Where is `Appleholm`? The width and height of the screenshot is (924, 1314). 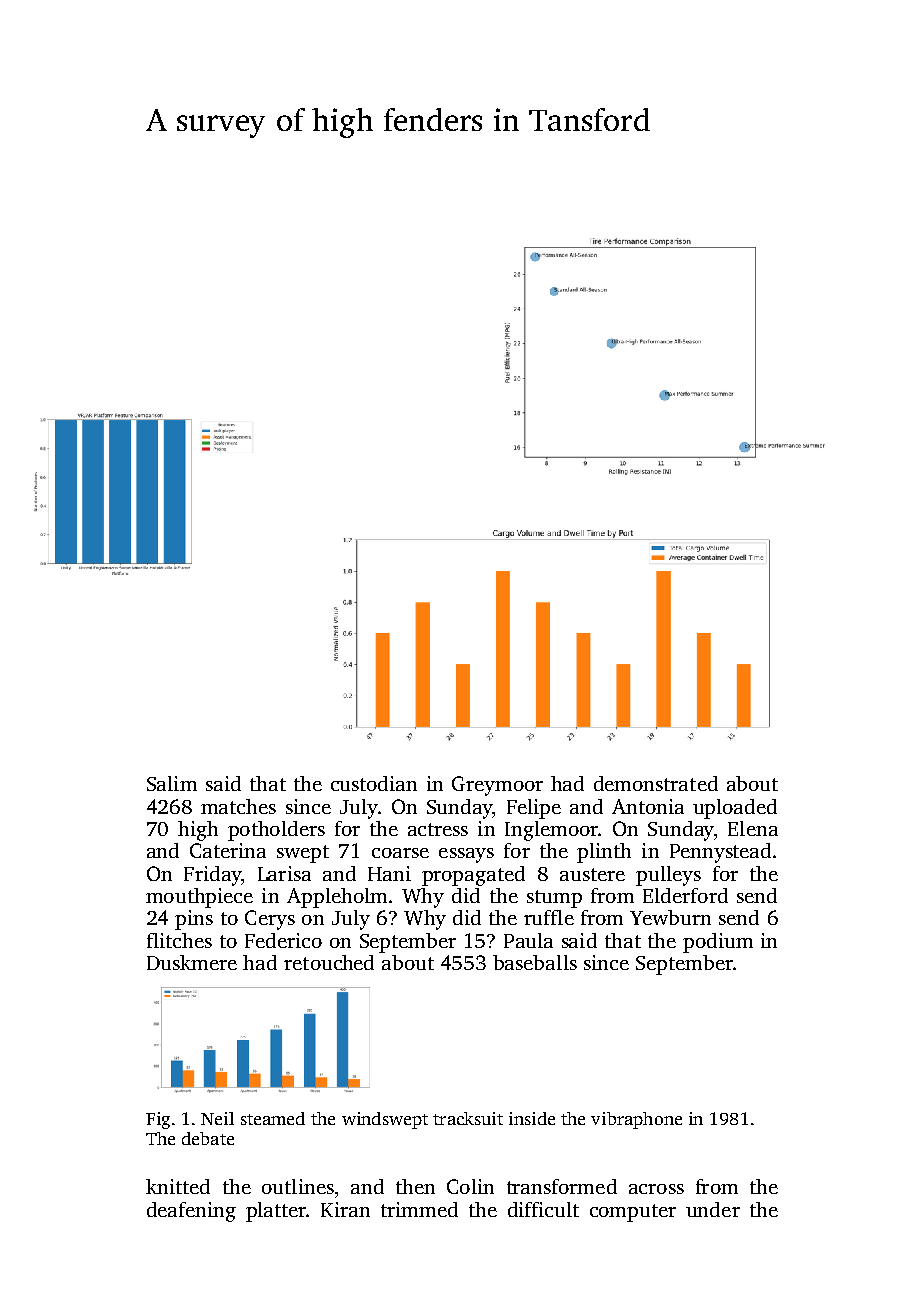
Appleholm is located at coordinates (337, 898).
